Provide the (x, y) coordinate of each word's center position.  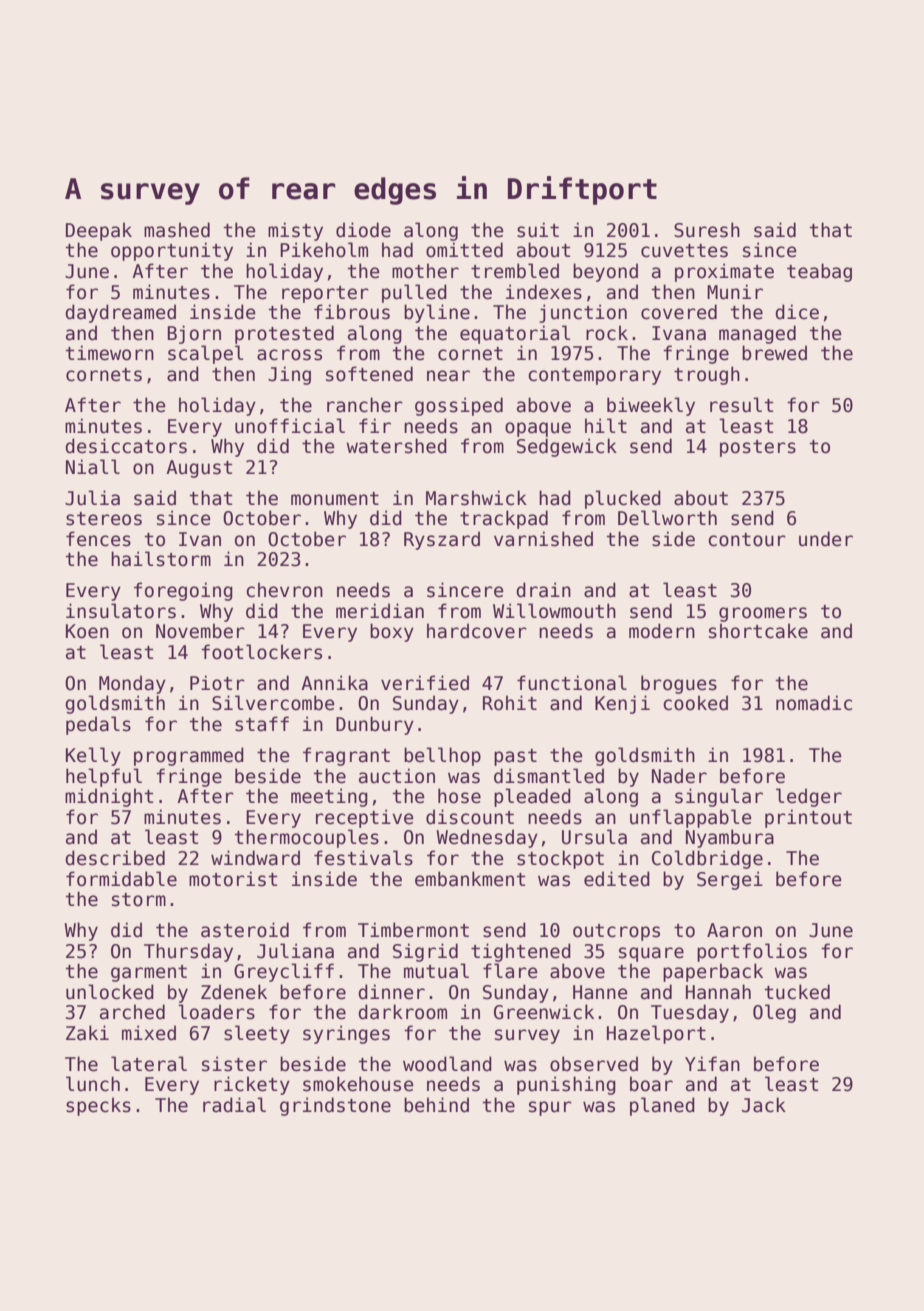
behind (436, 1105)
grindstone (335, 1106)
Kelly (93, 756)
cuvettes (684, 251)
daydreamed (120, 313)
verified (425, 683)
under (826, 539)
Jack (764, 1105)
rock (607, 333)
